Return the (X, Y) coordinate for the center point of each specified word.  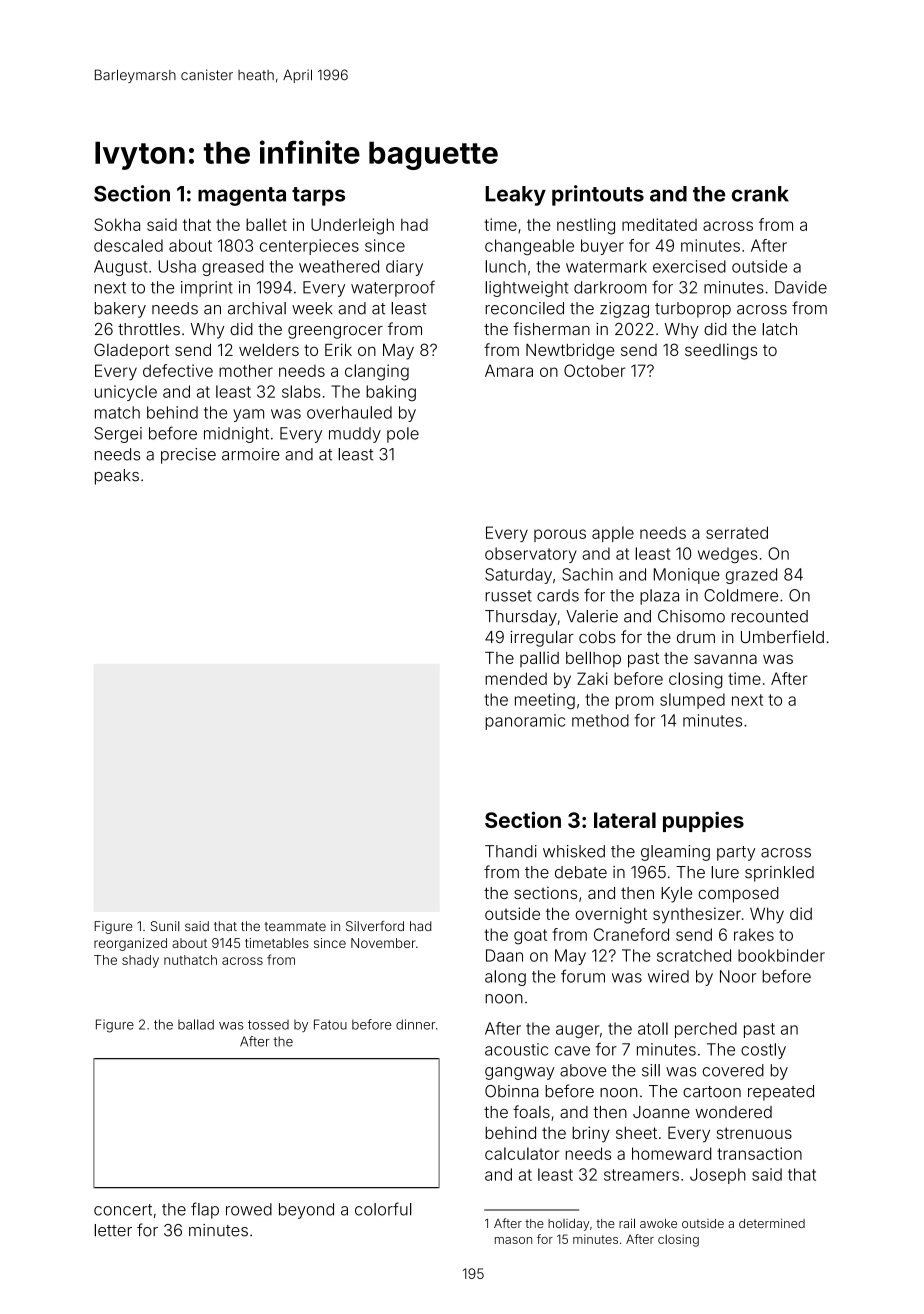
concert (123, 1210)
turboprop (693, 310)
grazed (751, 576)
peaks (117, 477)
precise (188, 456)
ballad (196, 1024)
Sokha (117, 224)
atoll (653, 1028)
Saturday (518, 576)
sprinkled (779, 874)
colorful (383, 1209)
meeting (545, 701)
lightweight (527, 289)
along (505, 978)
